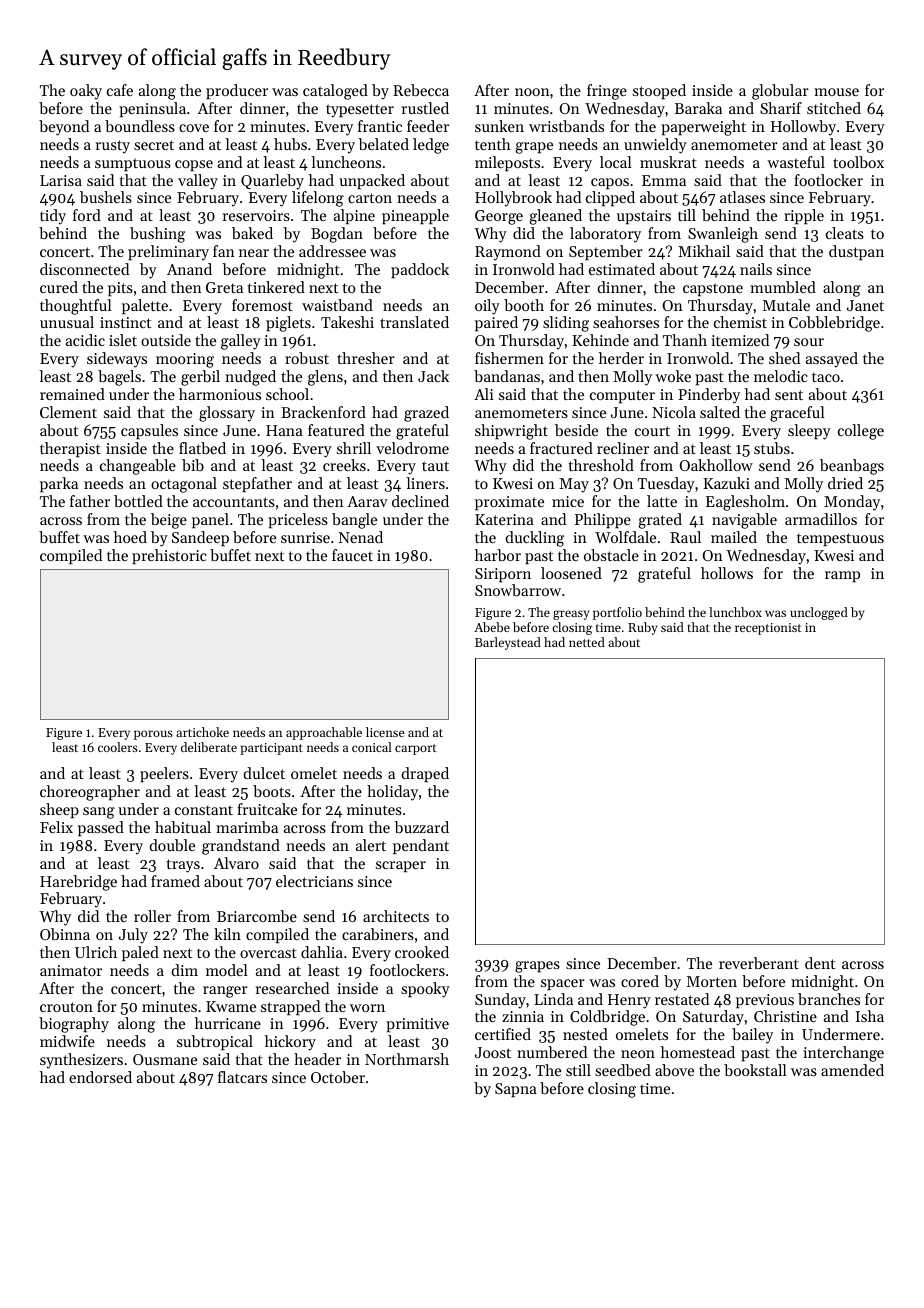  Describe the element at coordinates (587, 642) in the page. I see `netted` at that location.
